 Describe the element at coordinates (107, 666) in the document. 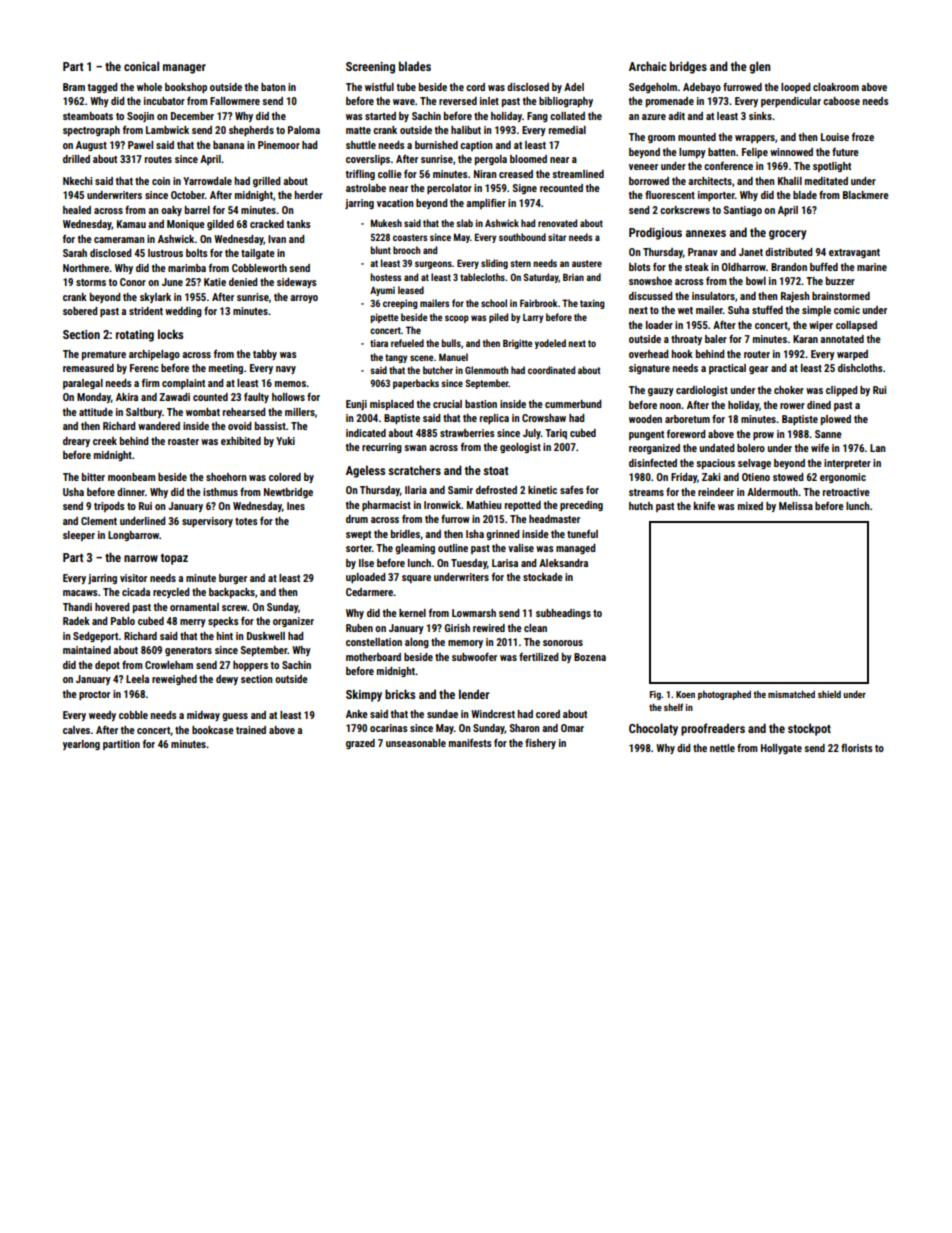

I see `depot` at that location.
